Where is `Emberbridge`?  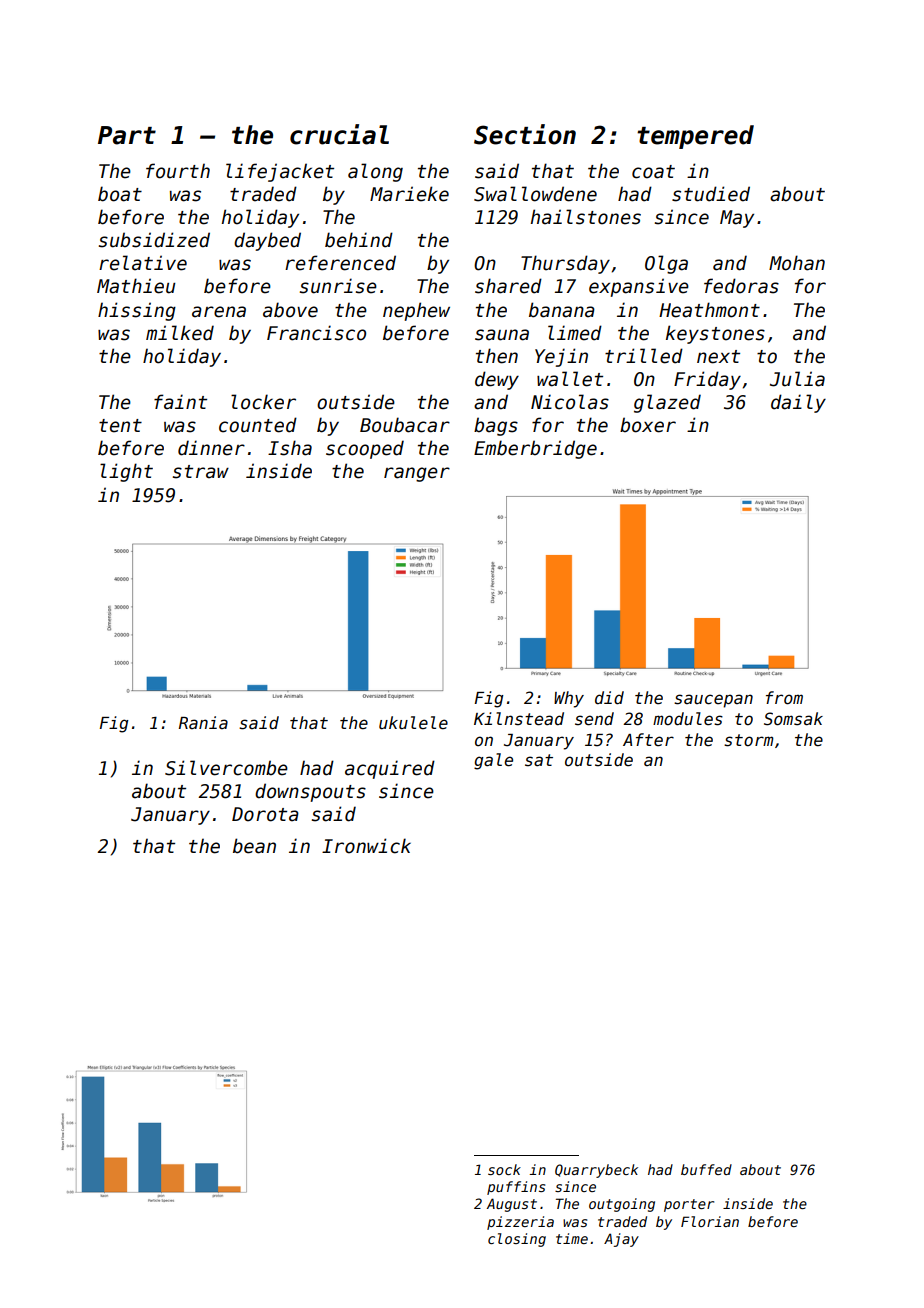 Emberbridge is located at coordinates (535, 449).
